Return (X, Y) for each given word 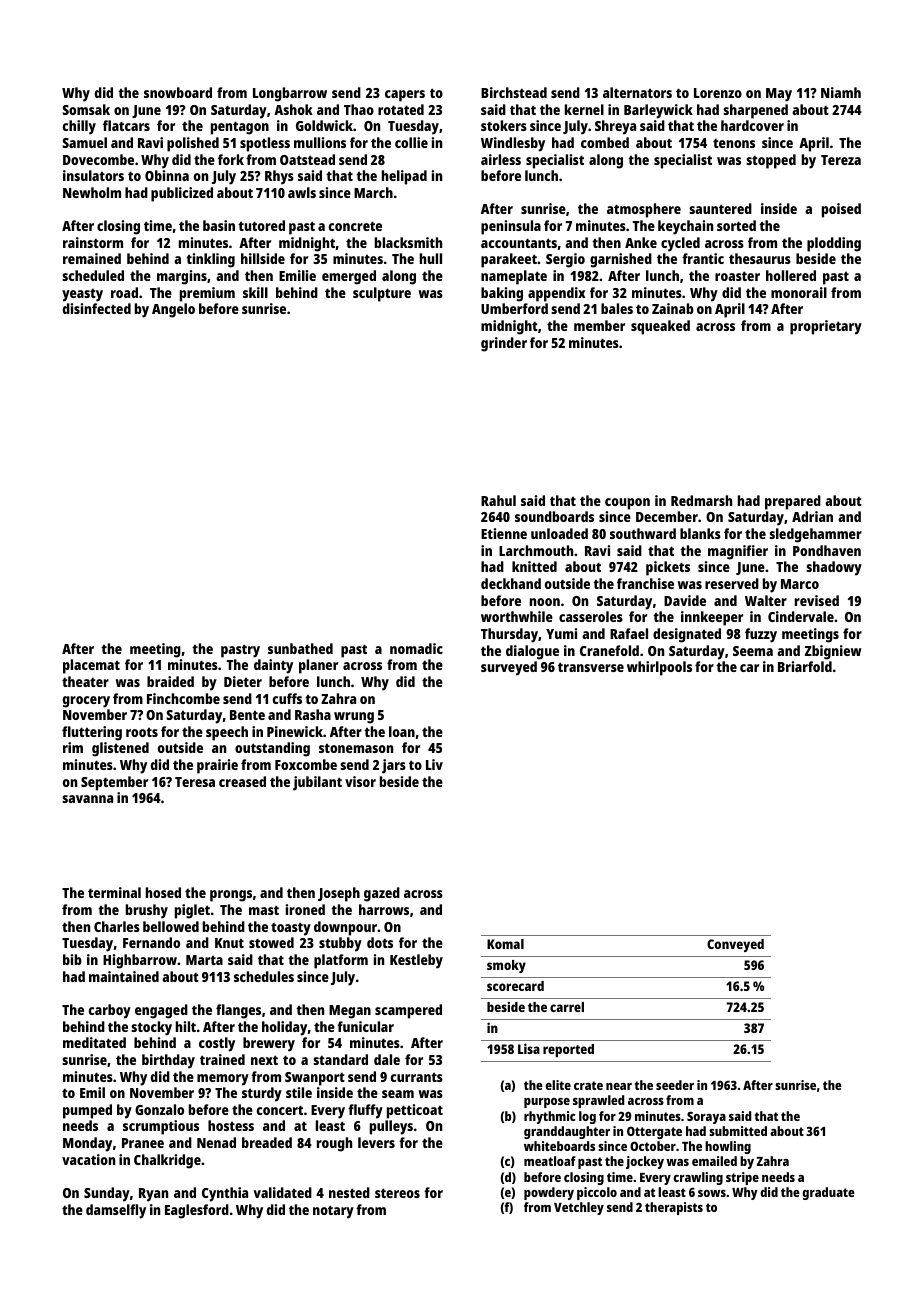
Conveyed (735, 945)
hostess (231, 1125)
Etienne (504, 533)
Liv (434, 764)
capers (405, 96)
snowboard (178, 92)
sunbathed (300, 648)
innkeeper (712, 618)
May (779, 95)
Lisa (529, 1048)
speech (227, 733)
